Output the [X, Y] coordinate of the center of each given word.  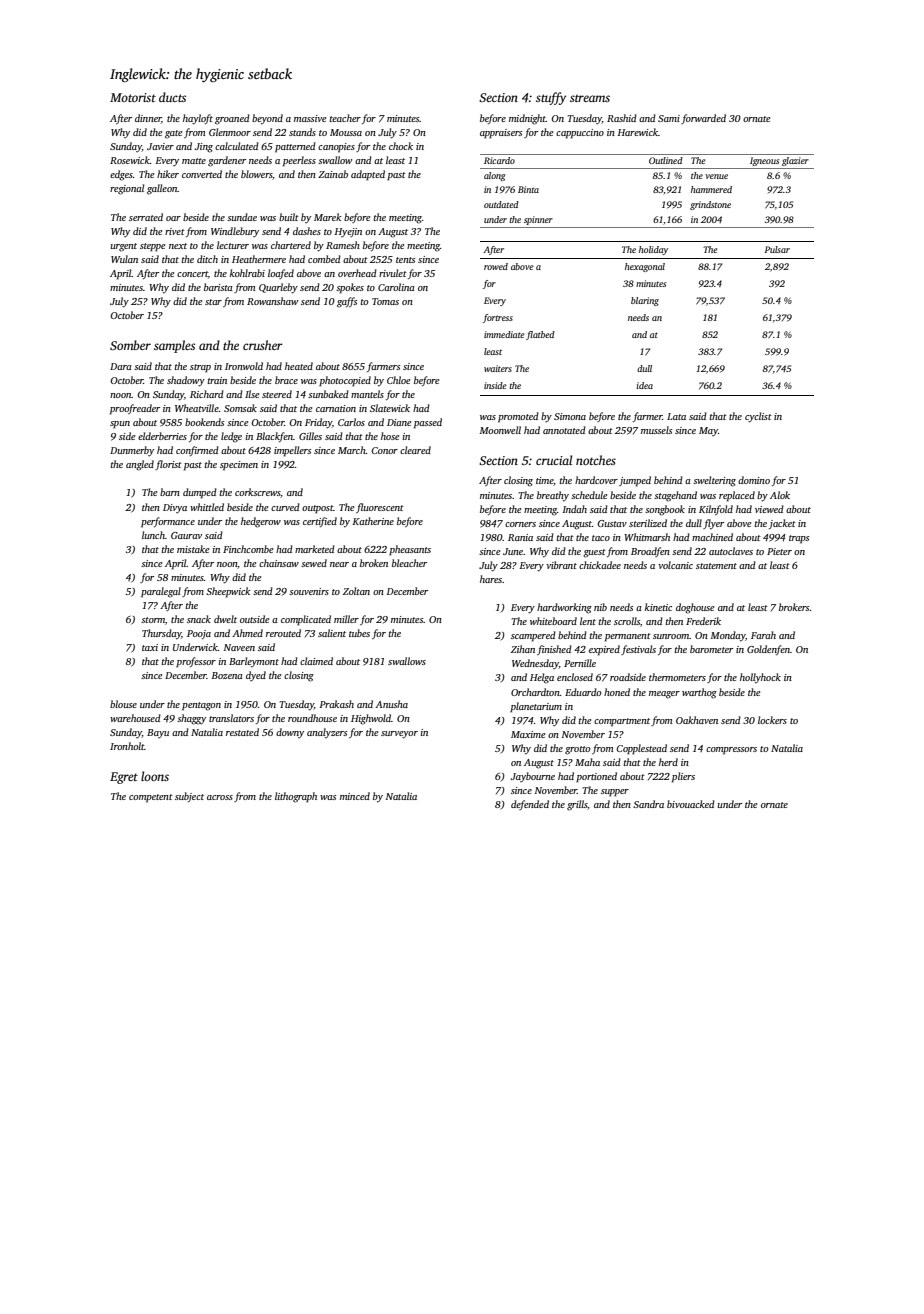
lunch [153, 535]
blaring [645, 301]
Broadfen [650, 552]
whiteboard [553, 621]
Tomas [385, 301]
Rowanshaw [272, 301]
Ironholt [127, 746]
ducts [172, 97]
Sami [669, 118]
